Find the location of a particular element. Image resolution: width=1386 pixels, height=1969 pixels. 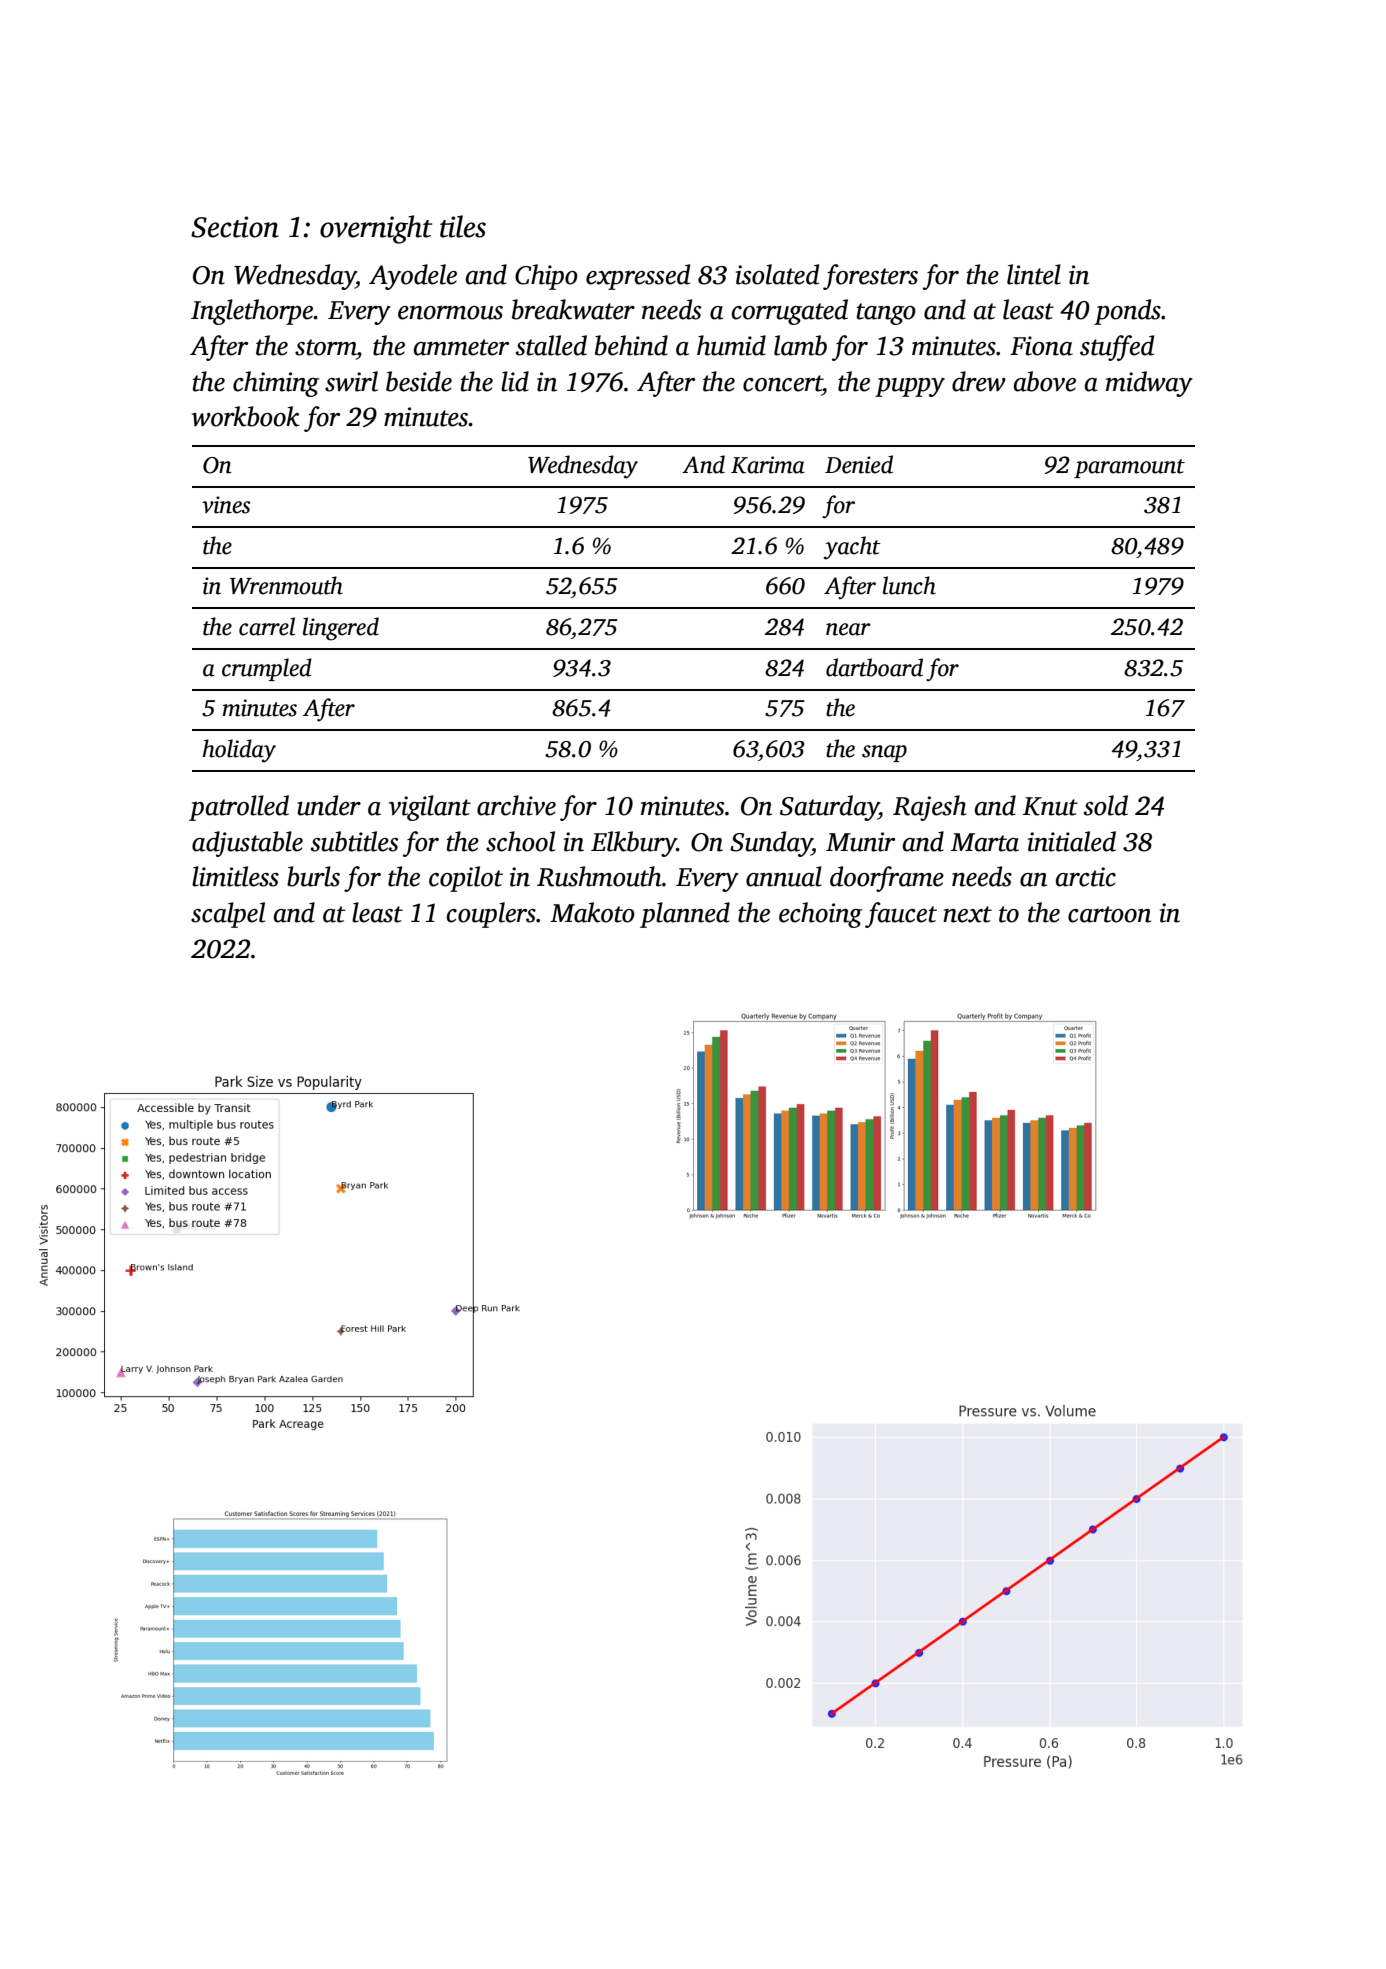

puppy is located at coordinates (910, 387).
